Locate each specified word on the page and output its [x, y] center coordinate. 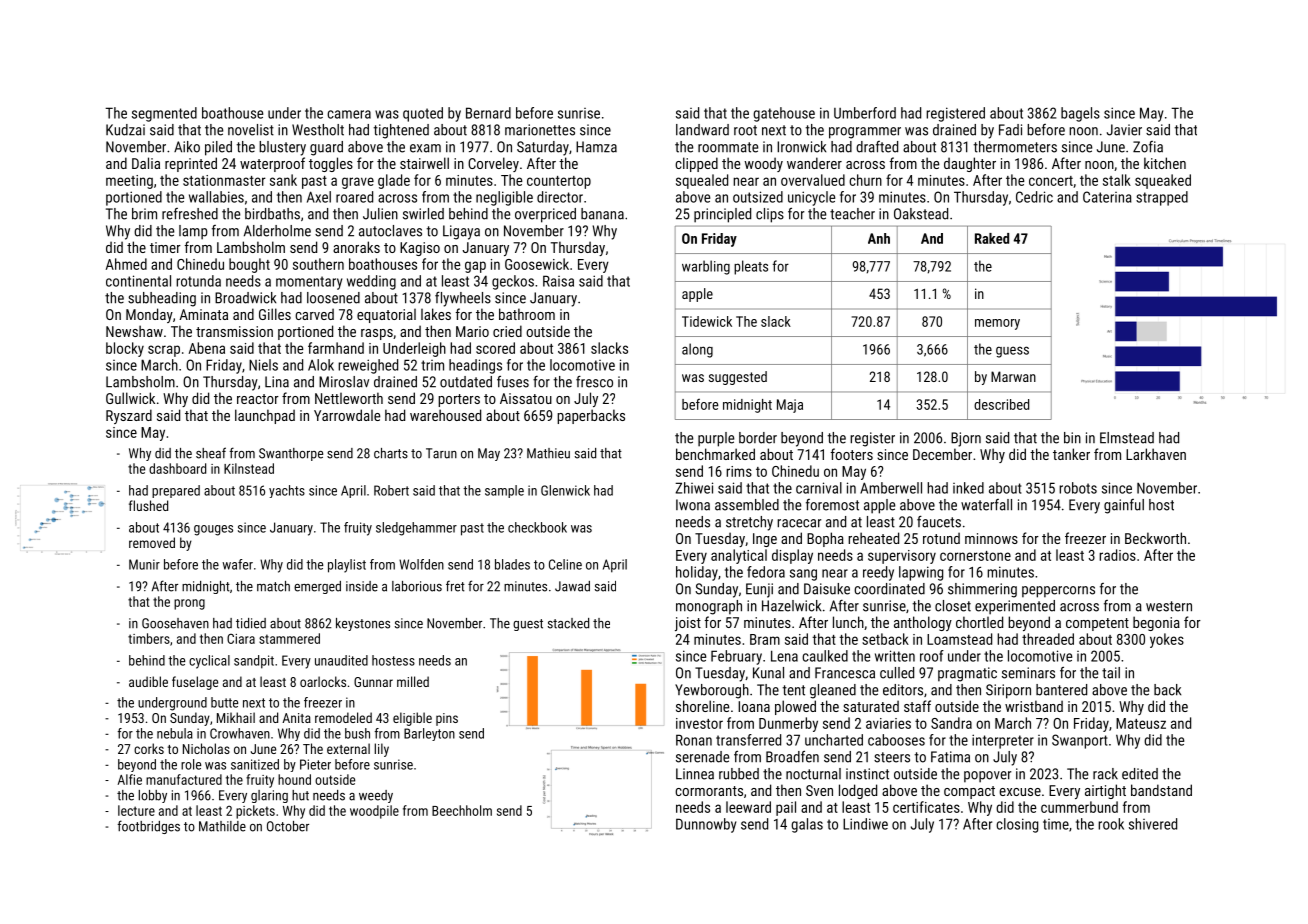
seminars [1028, 673]
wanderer [814, 163]
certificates [926, 807]
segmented [164, 114]
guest [528, 625]
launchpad [265, 416]
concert [1051, 181]
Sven [819, 790]
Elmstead [1127, 438]
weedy [376, 796]
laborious [417, 586]
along [697, 350]
